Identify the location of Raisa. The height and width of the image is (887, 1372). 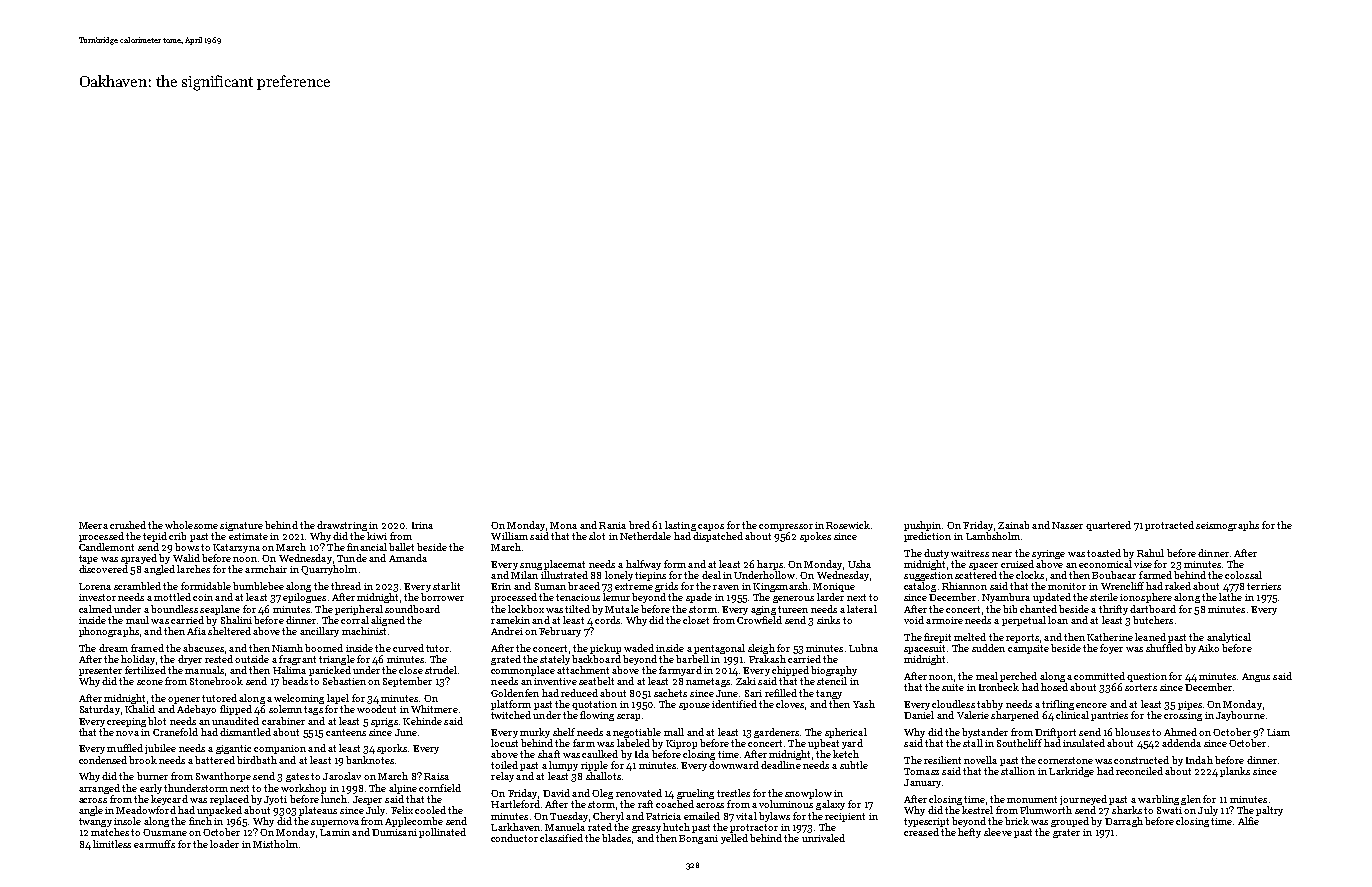
(436, 776).
